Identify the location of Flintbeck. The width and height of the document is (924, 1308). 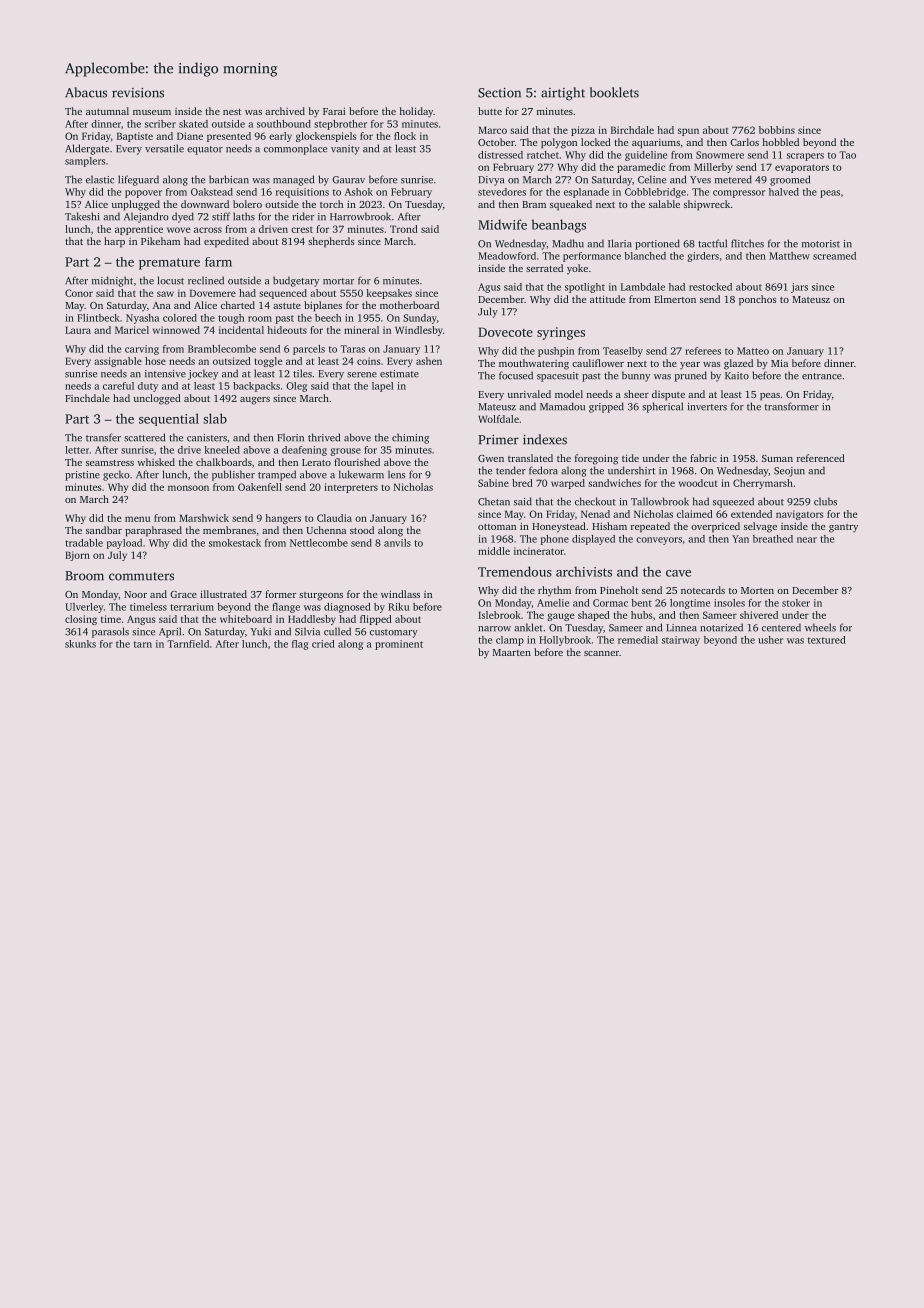
(98, 318).
